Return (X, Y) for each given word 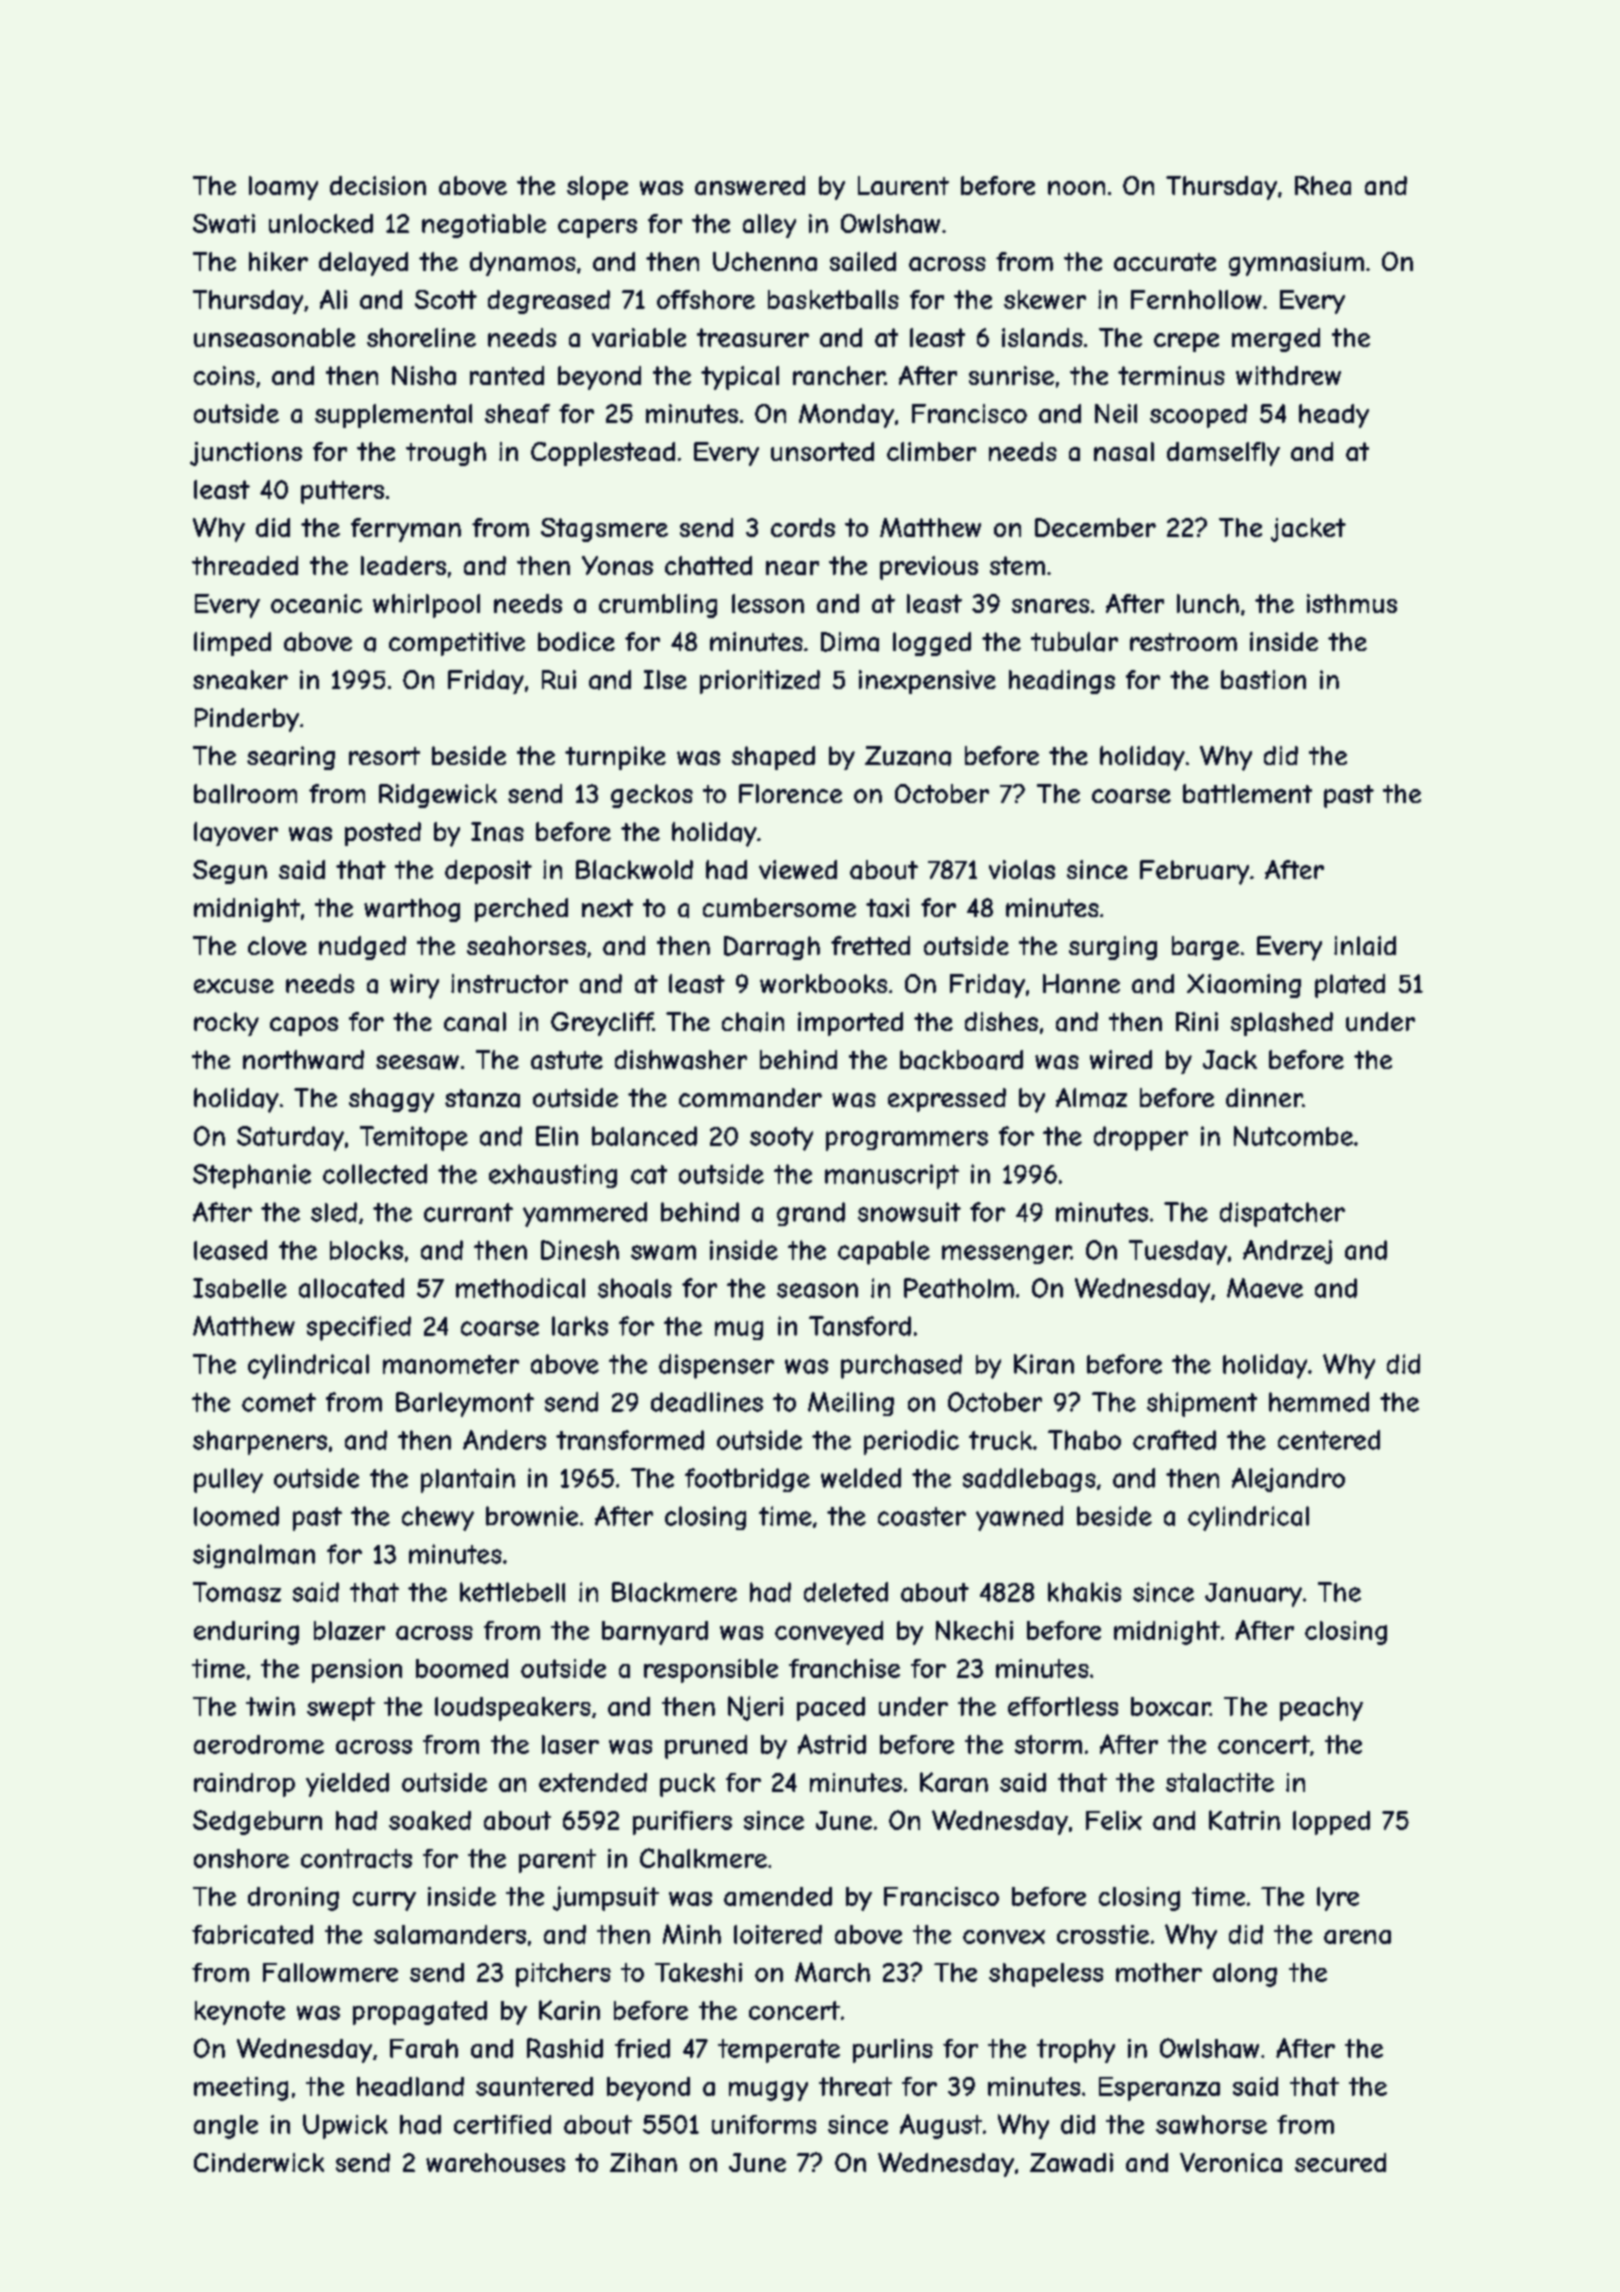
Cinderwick (259, 2162)
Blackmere (674, 1592)
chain (753, 1022)
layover (236, 834)
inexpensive (927, 682)
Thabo (1084, 1440)
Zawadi (1071, 2162)
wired (1121, 1059)
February (1194, 872)
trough (446, 454)
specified (359, 1328)
